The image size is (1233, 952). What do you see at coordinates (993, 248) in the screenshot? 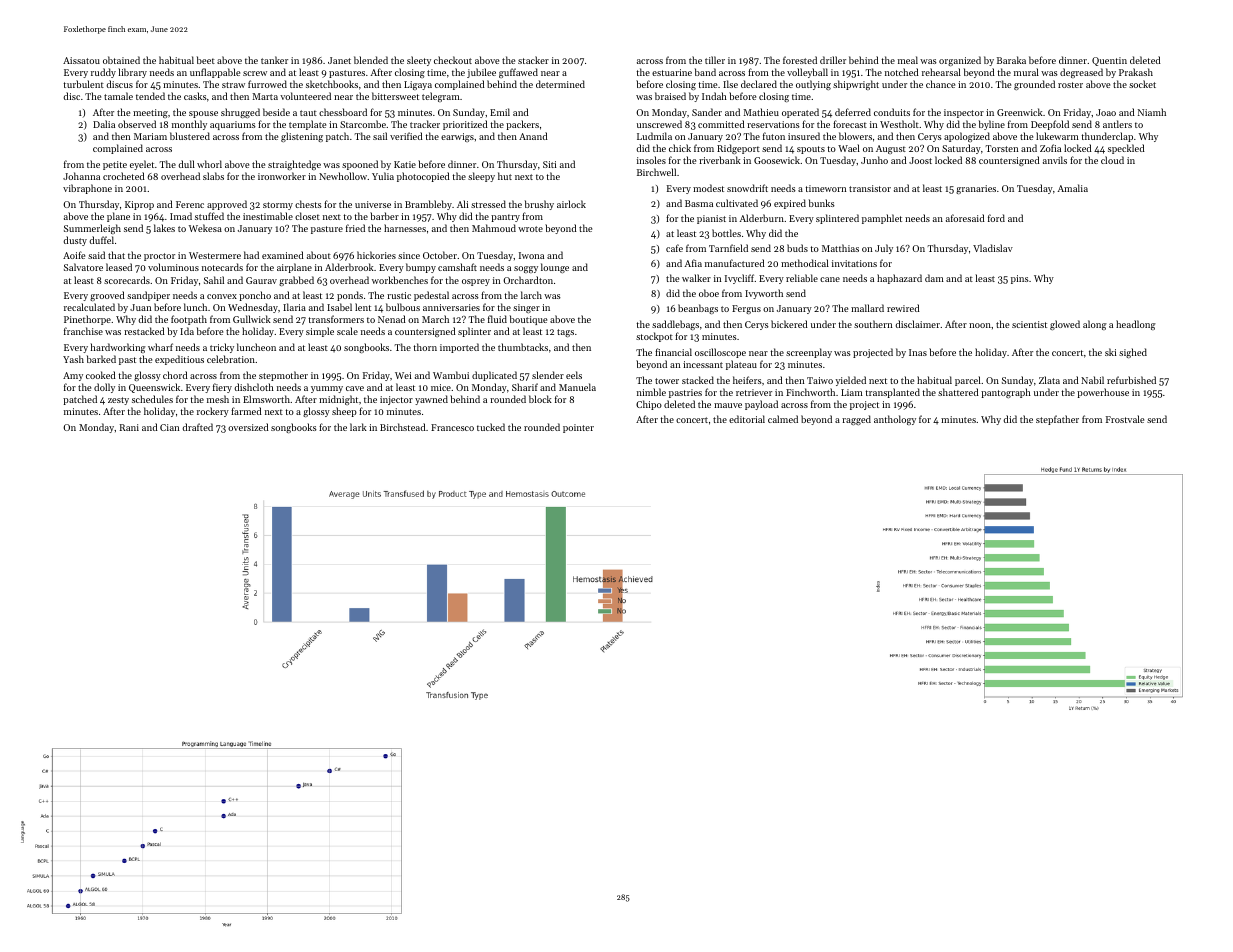
I see `Vladislav` at bounding box center [993, 248].
